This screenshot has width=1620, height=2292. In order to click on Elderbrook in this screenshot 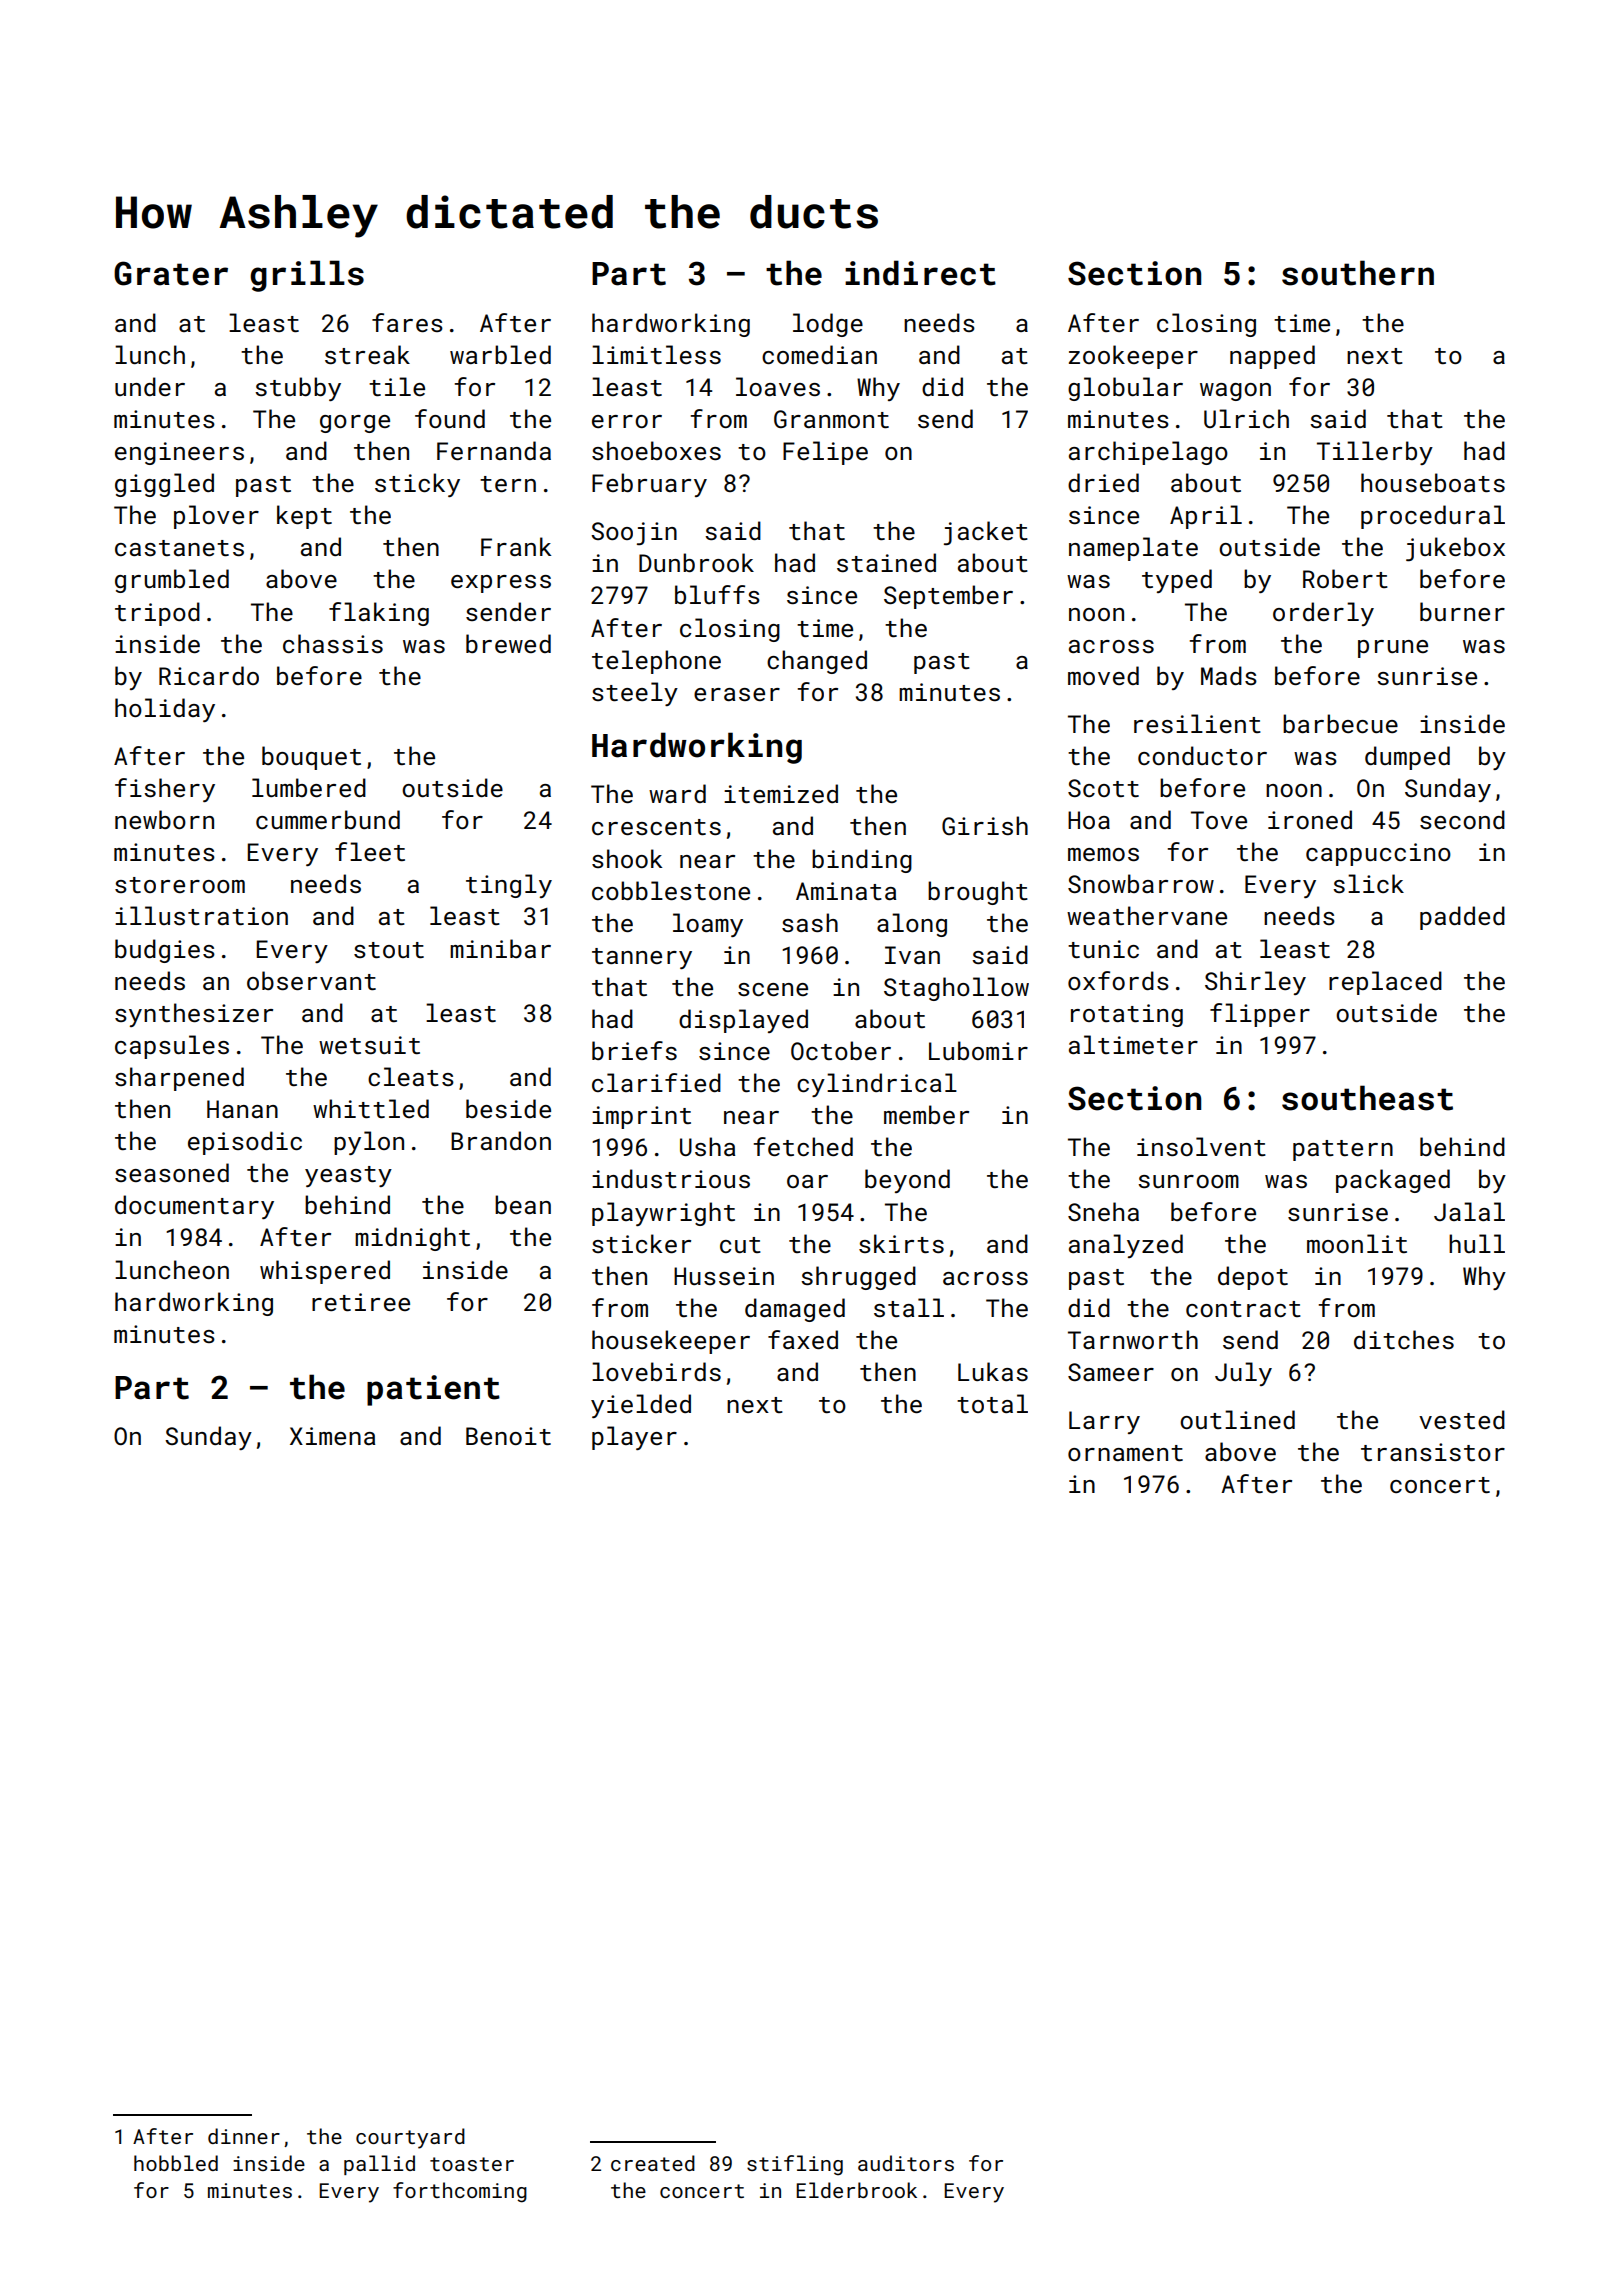, I will do `click(856, 2190)`.
